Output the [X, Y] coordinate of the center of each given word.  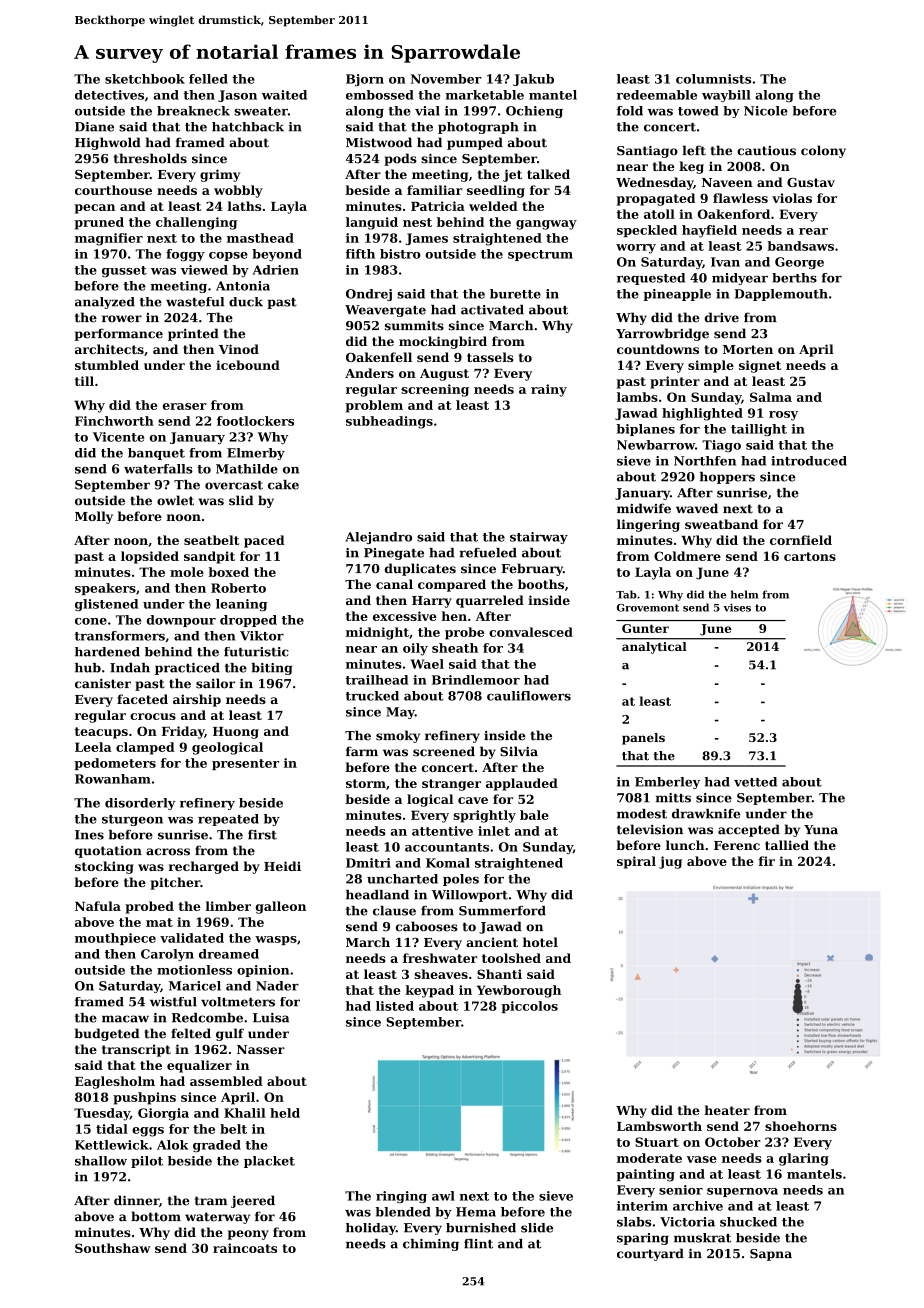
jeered [253, 1201]
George [799, 263]
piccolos [529, 1007]
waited [284, 95]
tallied [787, 845]
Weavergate [385, 311]
